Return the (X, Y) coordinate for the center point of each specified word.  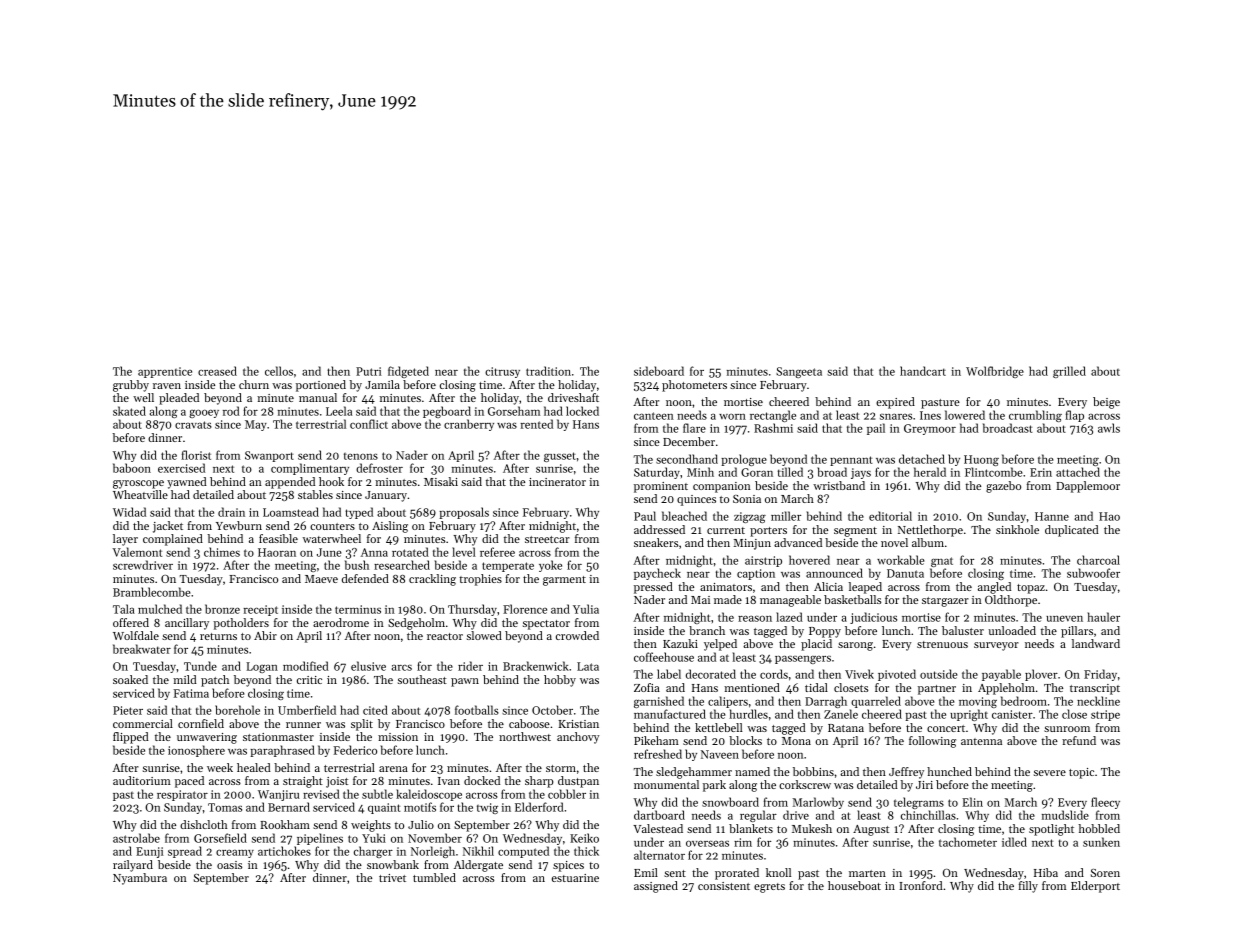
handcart (923, 371)
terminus (358, 609)
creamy (235, 853)
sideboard (659, 371)
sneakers (656, 542)
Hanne (1052, 516)
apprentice (165, 372)
